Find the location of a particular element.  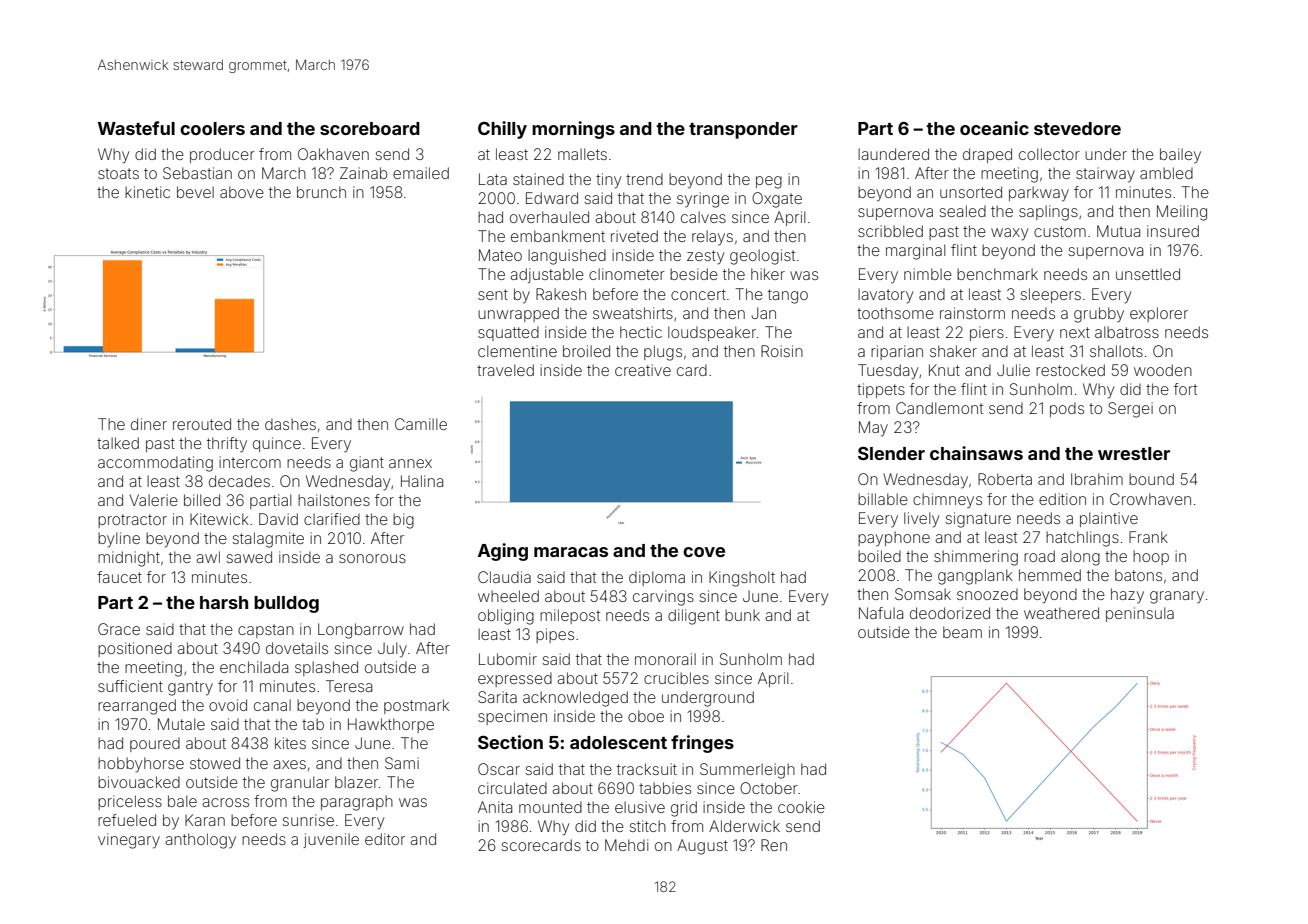

kinetic is located at coordinates (147, 192).
